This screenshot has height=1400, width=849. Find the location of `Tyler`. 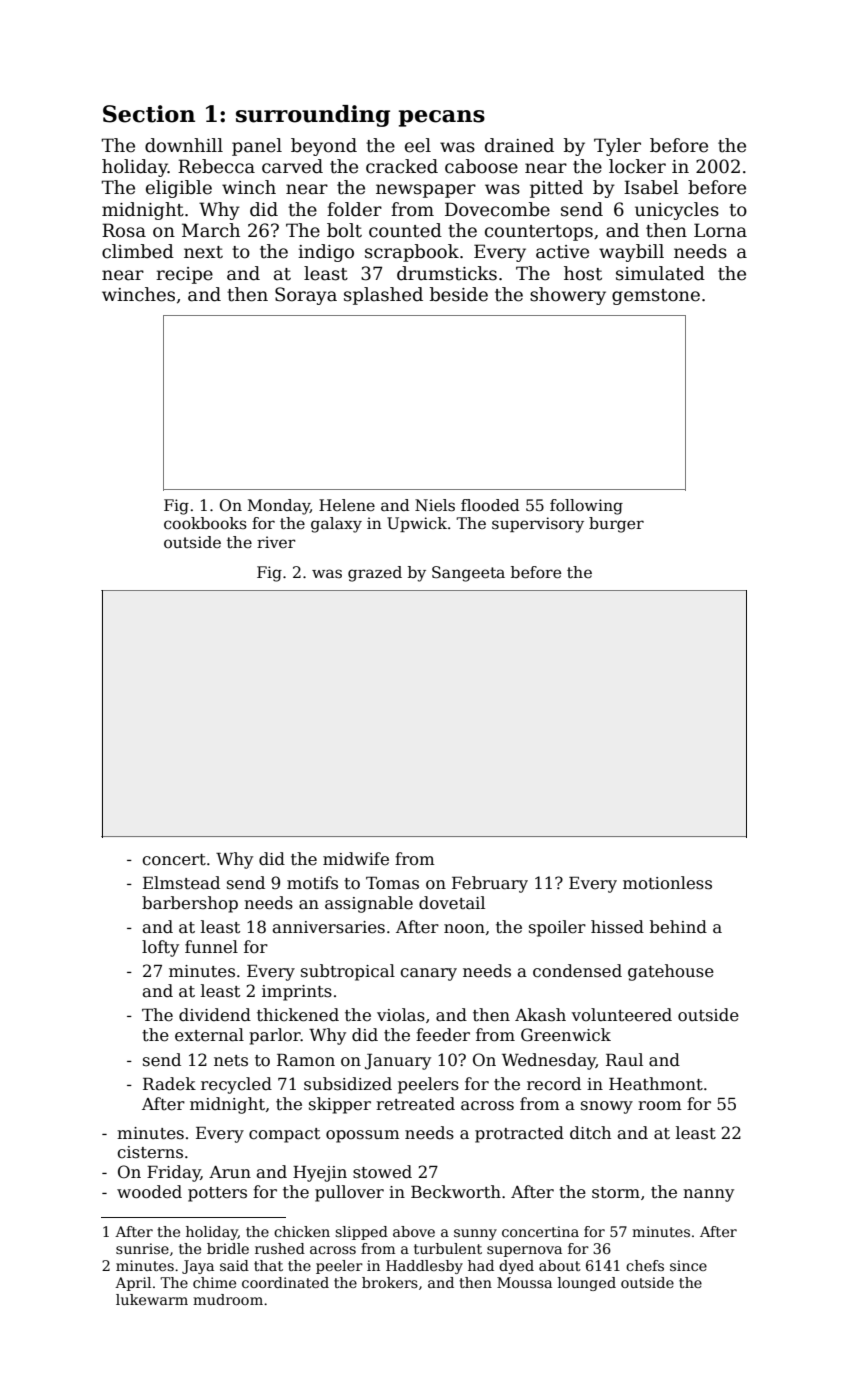

Tyler is located at coordinates (617, 147).
